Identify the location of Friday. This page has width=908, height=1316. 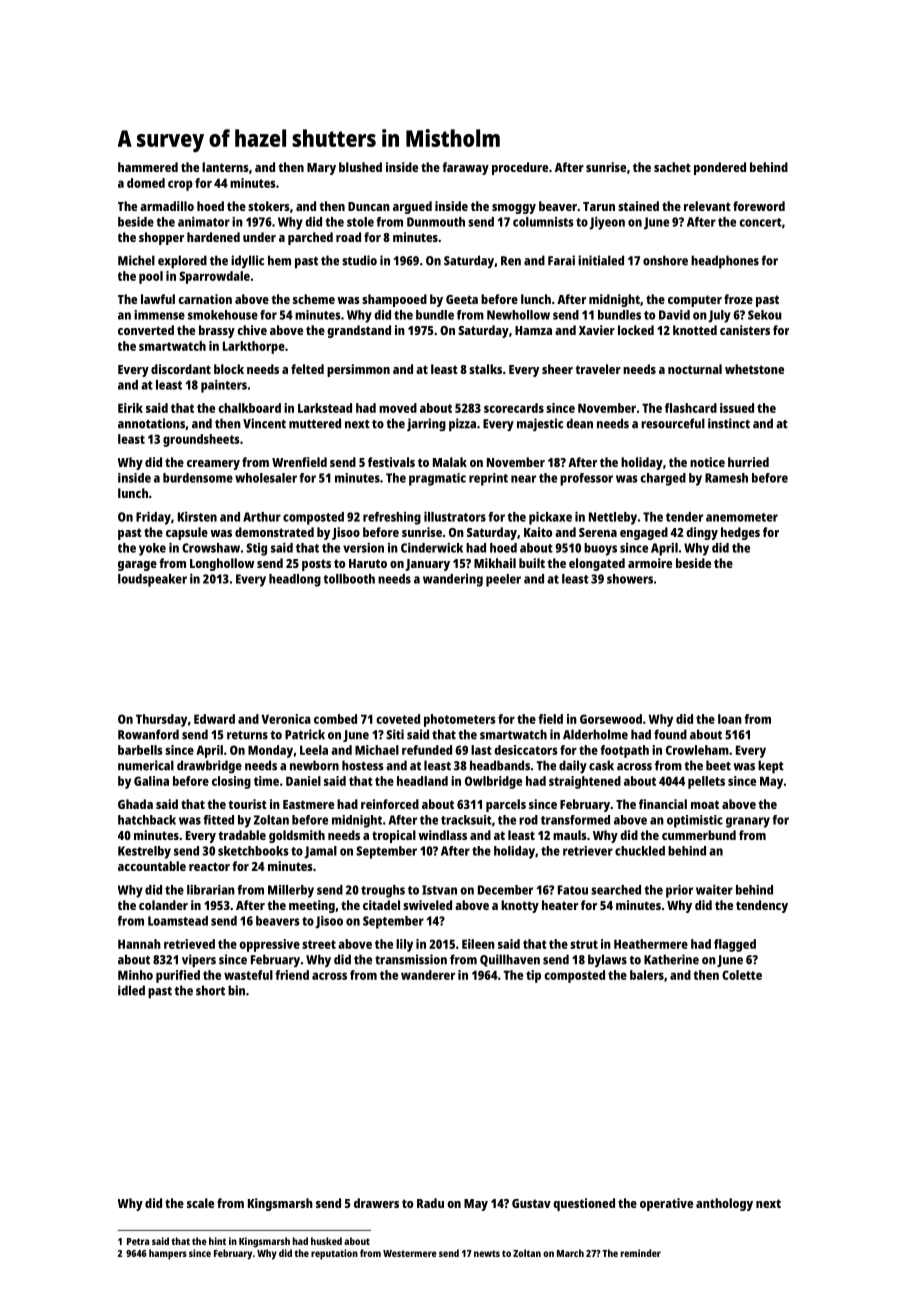
(153, 518).
